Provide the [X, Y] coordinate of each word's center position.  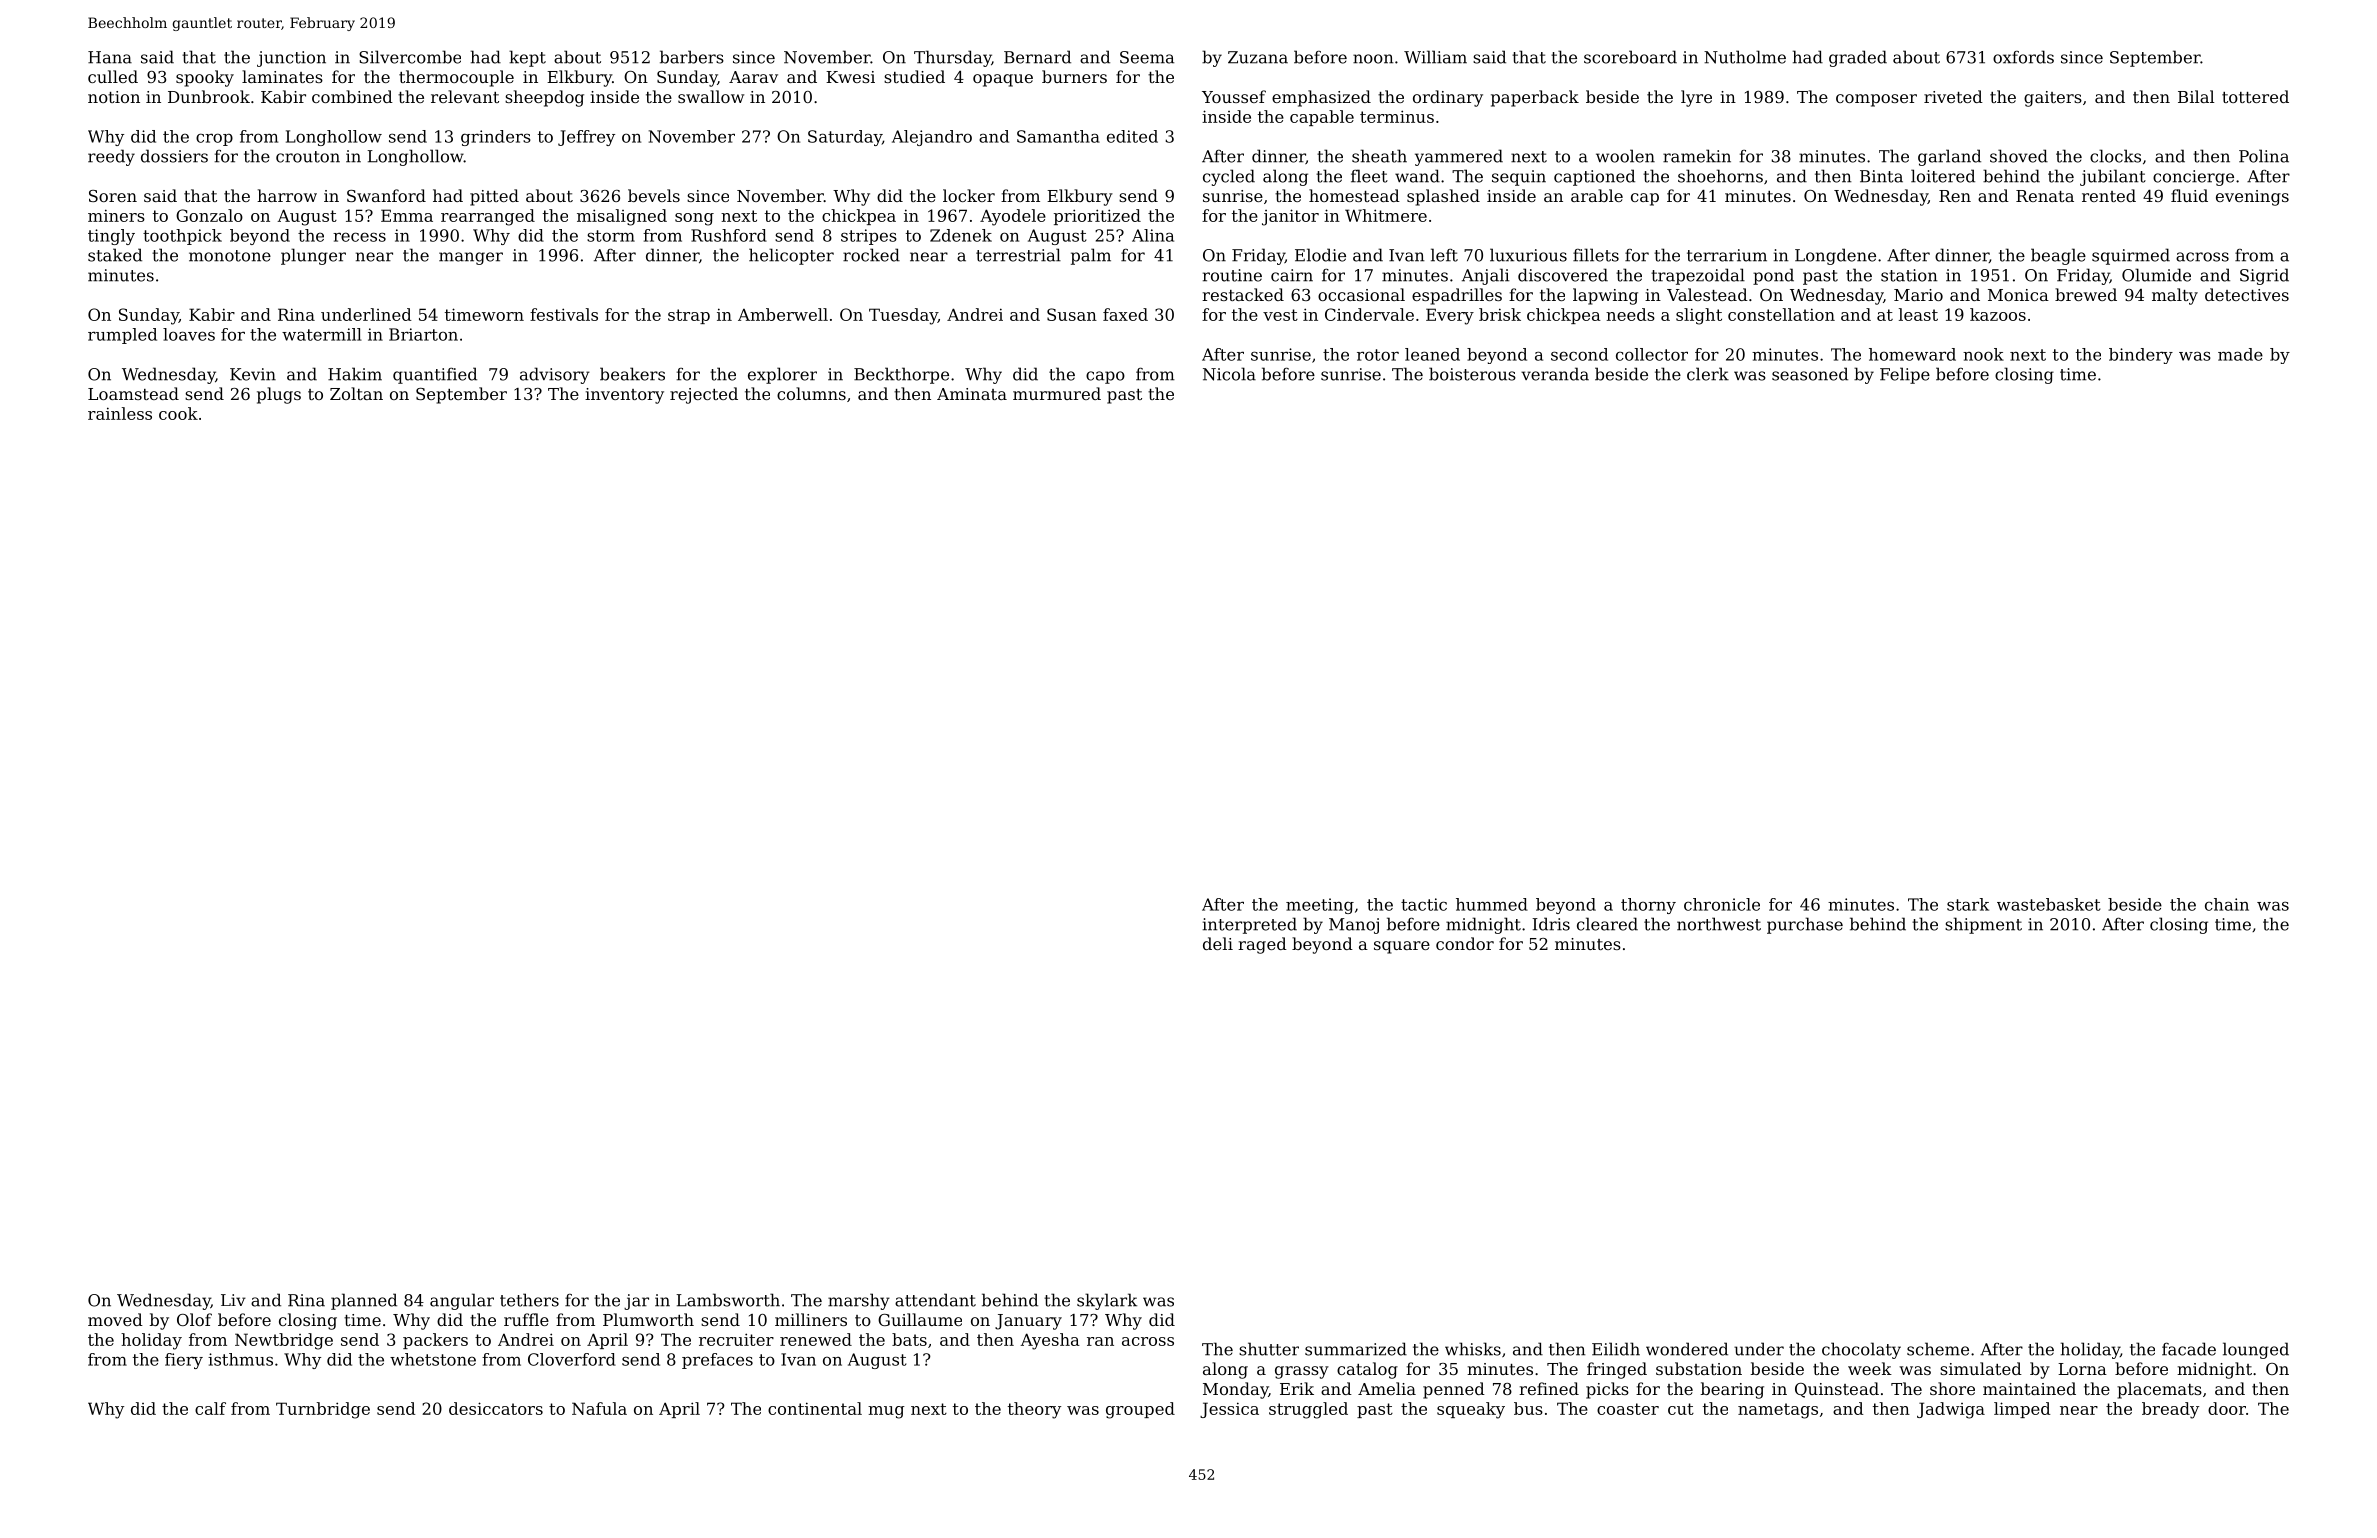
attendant [935, 1300]
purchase [1805, 925]
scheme [1938, 1349]
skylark [1107, 1301]
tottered [2255, 96]
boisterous [1472, 374]
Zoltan [356, 393]
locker [969, 195]
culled [113, 76]
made [2240, 354]
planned [364, 1301]
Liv [233, 1300]
